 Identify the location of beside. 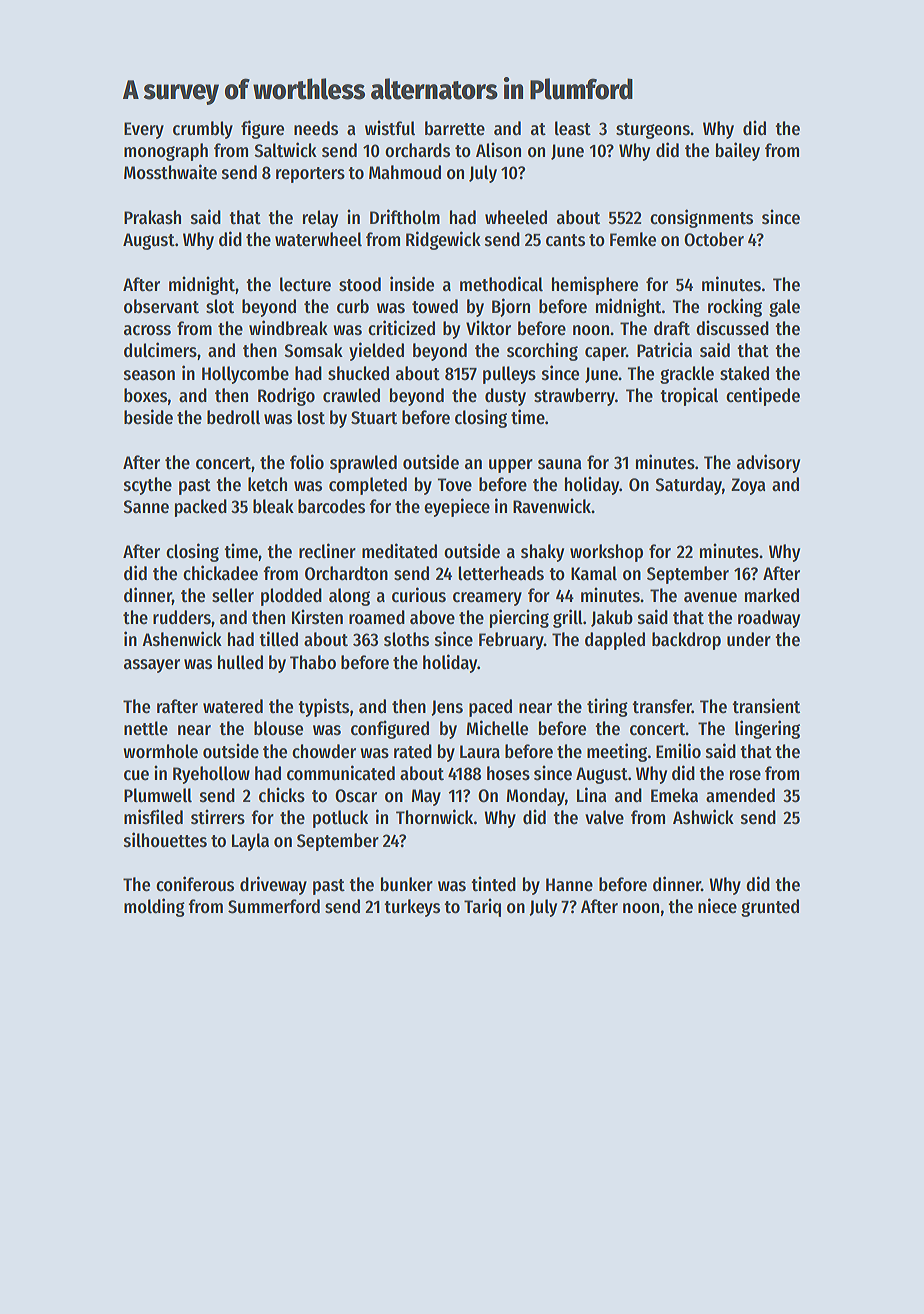
(148, 417).
